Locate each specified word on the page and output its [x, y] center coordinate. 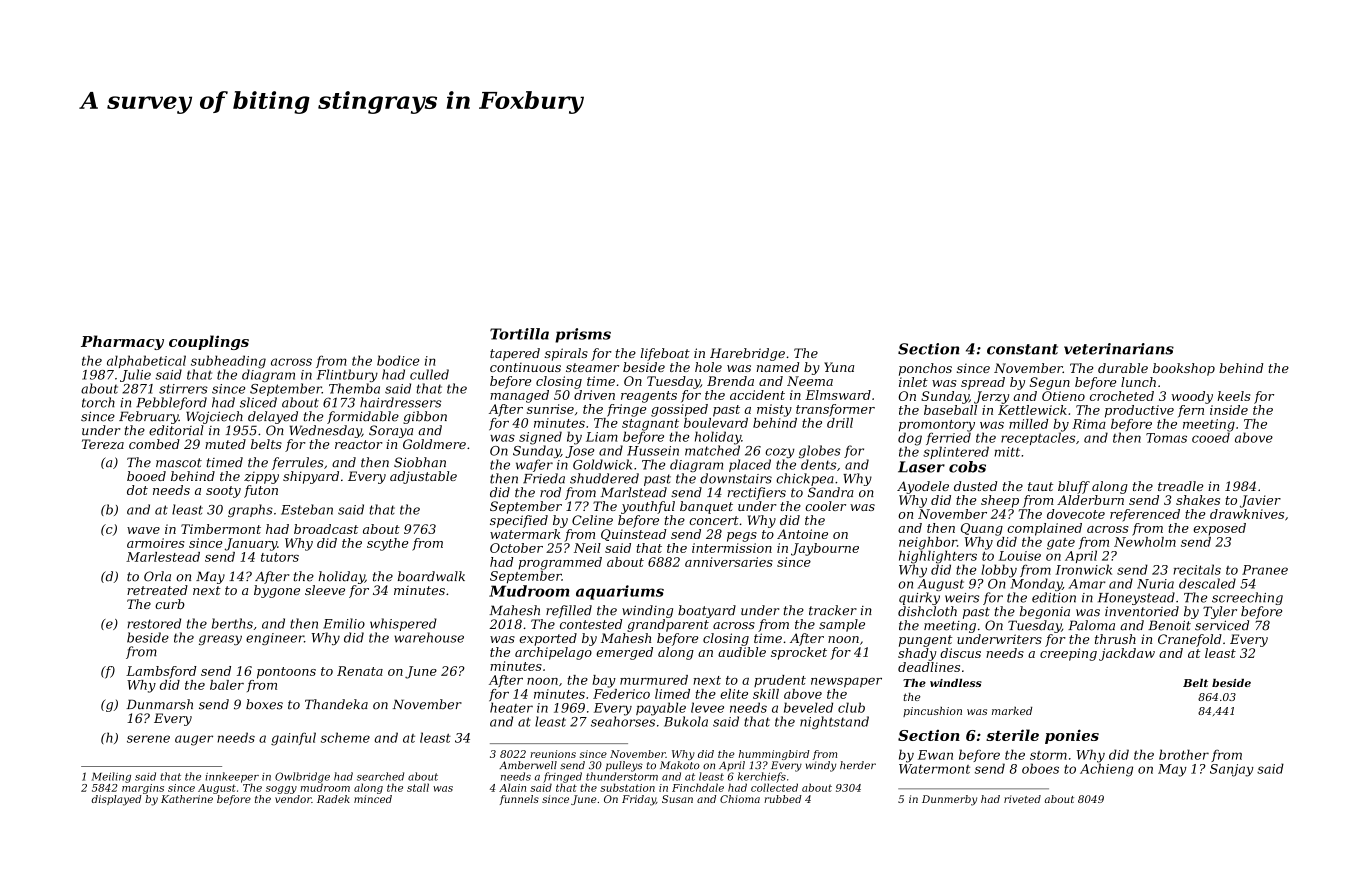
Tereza [103, 444]
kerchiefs [762, 777]
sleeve [325, 590]
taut [1041, 486]
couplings [209, 342]
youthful [648, 507]
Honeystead [1136, 598]
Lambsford [161, 672]
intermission [732, 548]
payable [661, 709]
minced [373, 799]
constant [1022, 349]
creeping [1068, 654]
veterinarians [1119, 349]
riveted [1022, 799]
